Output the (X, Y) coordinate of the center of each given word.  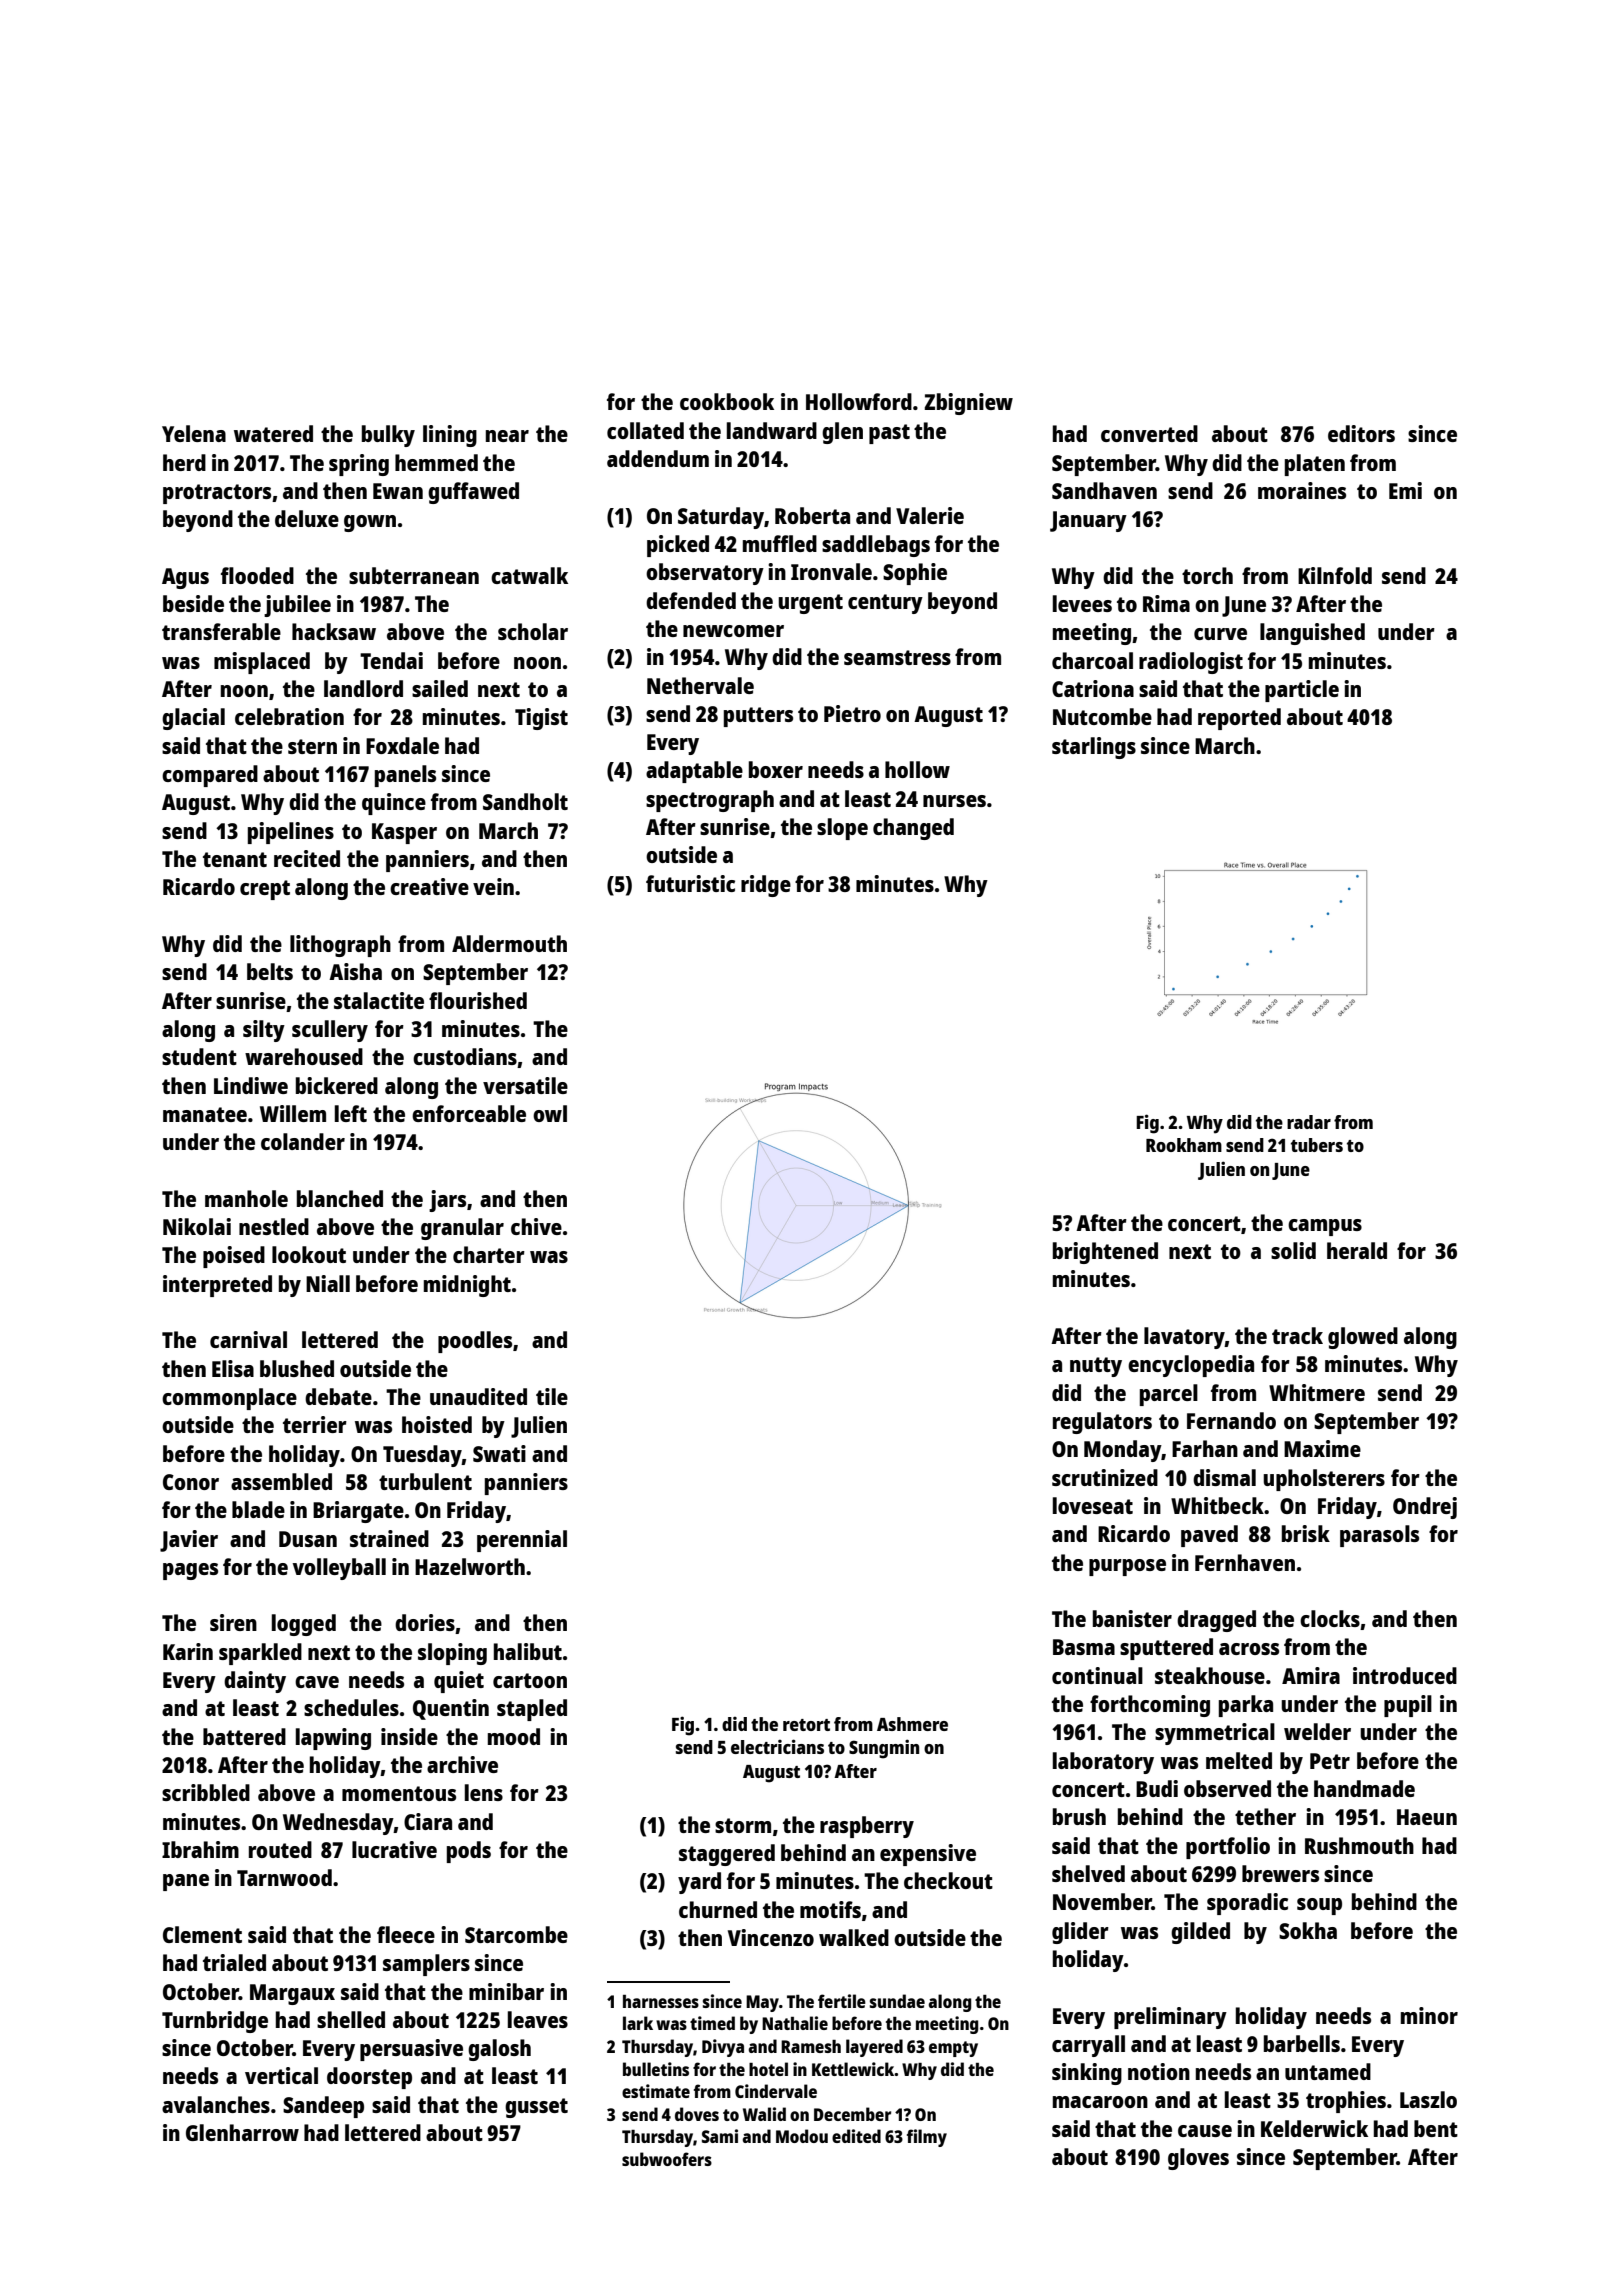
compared (210, 776)
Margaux (292, 1994)
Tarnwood (284, 1877)
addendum (658, 458)
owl (550, 1113)
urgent (810, 604)
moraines (1302, 490)
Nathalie (795, 2023)
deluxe (307, 518)
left (351, 1113)
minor (1429, 2015)
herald (1357, 1250)
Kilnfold (1335, 575)
